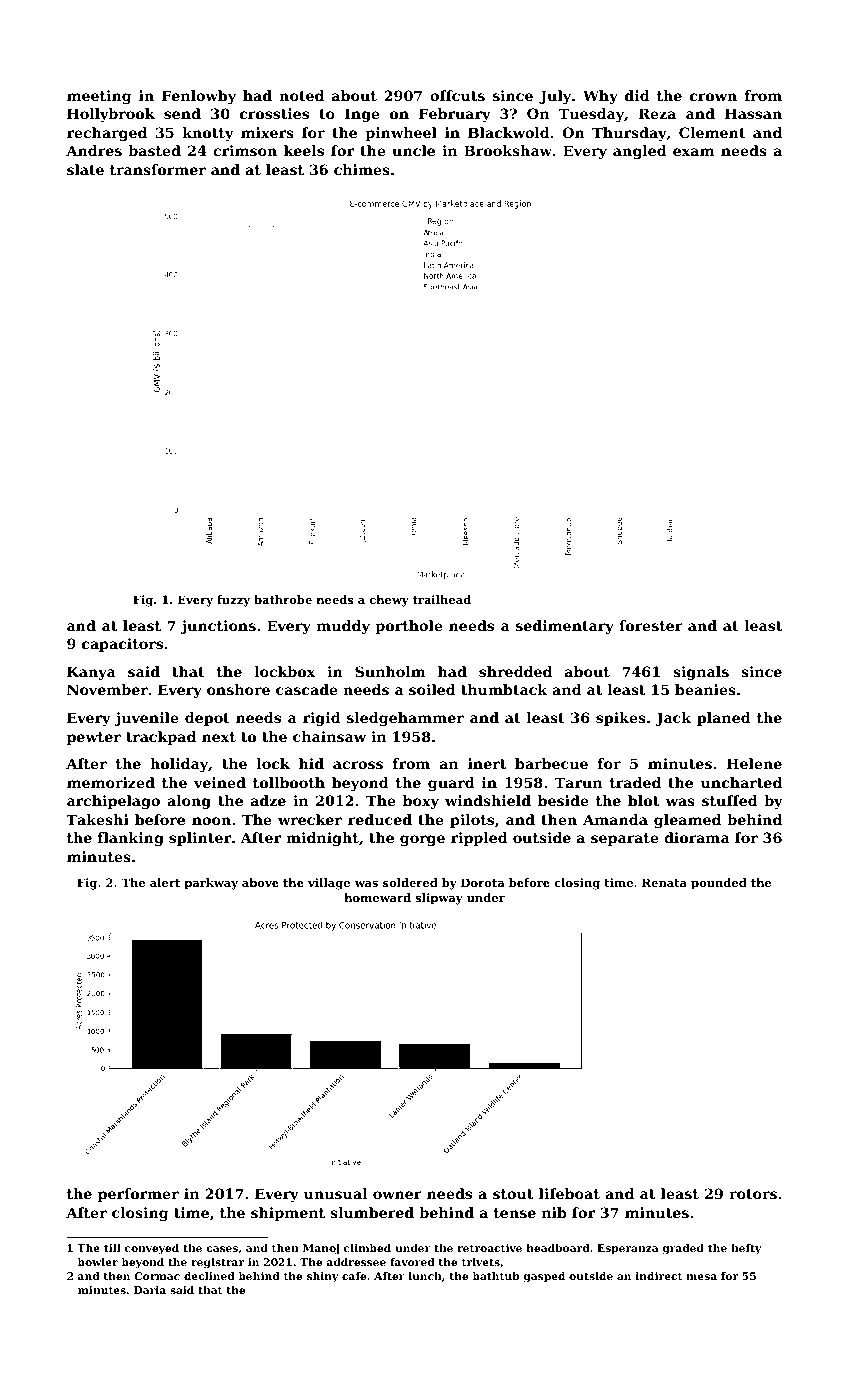  I want to click on Daria, so click(150, 1290).
